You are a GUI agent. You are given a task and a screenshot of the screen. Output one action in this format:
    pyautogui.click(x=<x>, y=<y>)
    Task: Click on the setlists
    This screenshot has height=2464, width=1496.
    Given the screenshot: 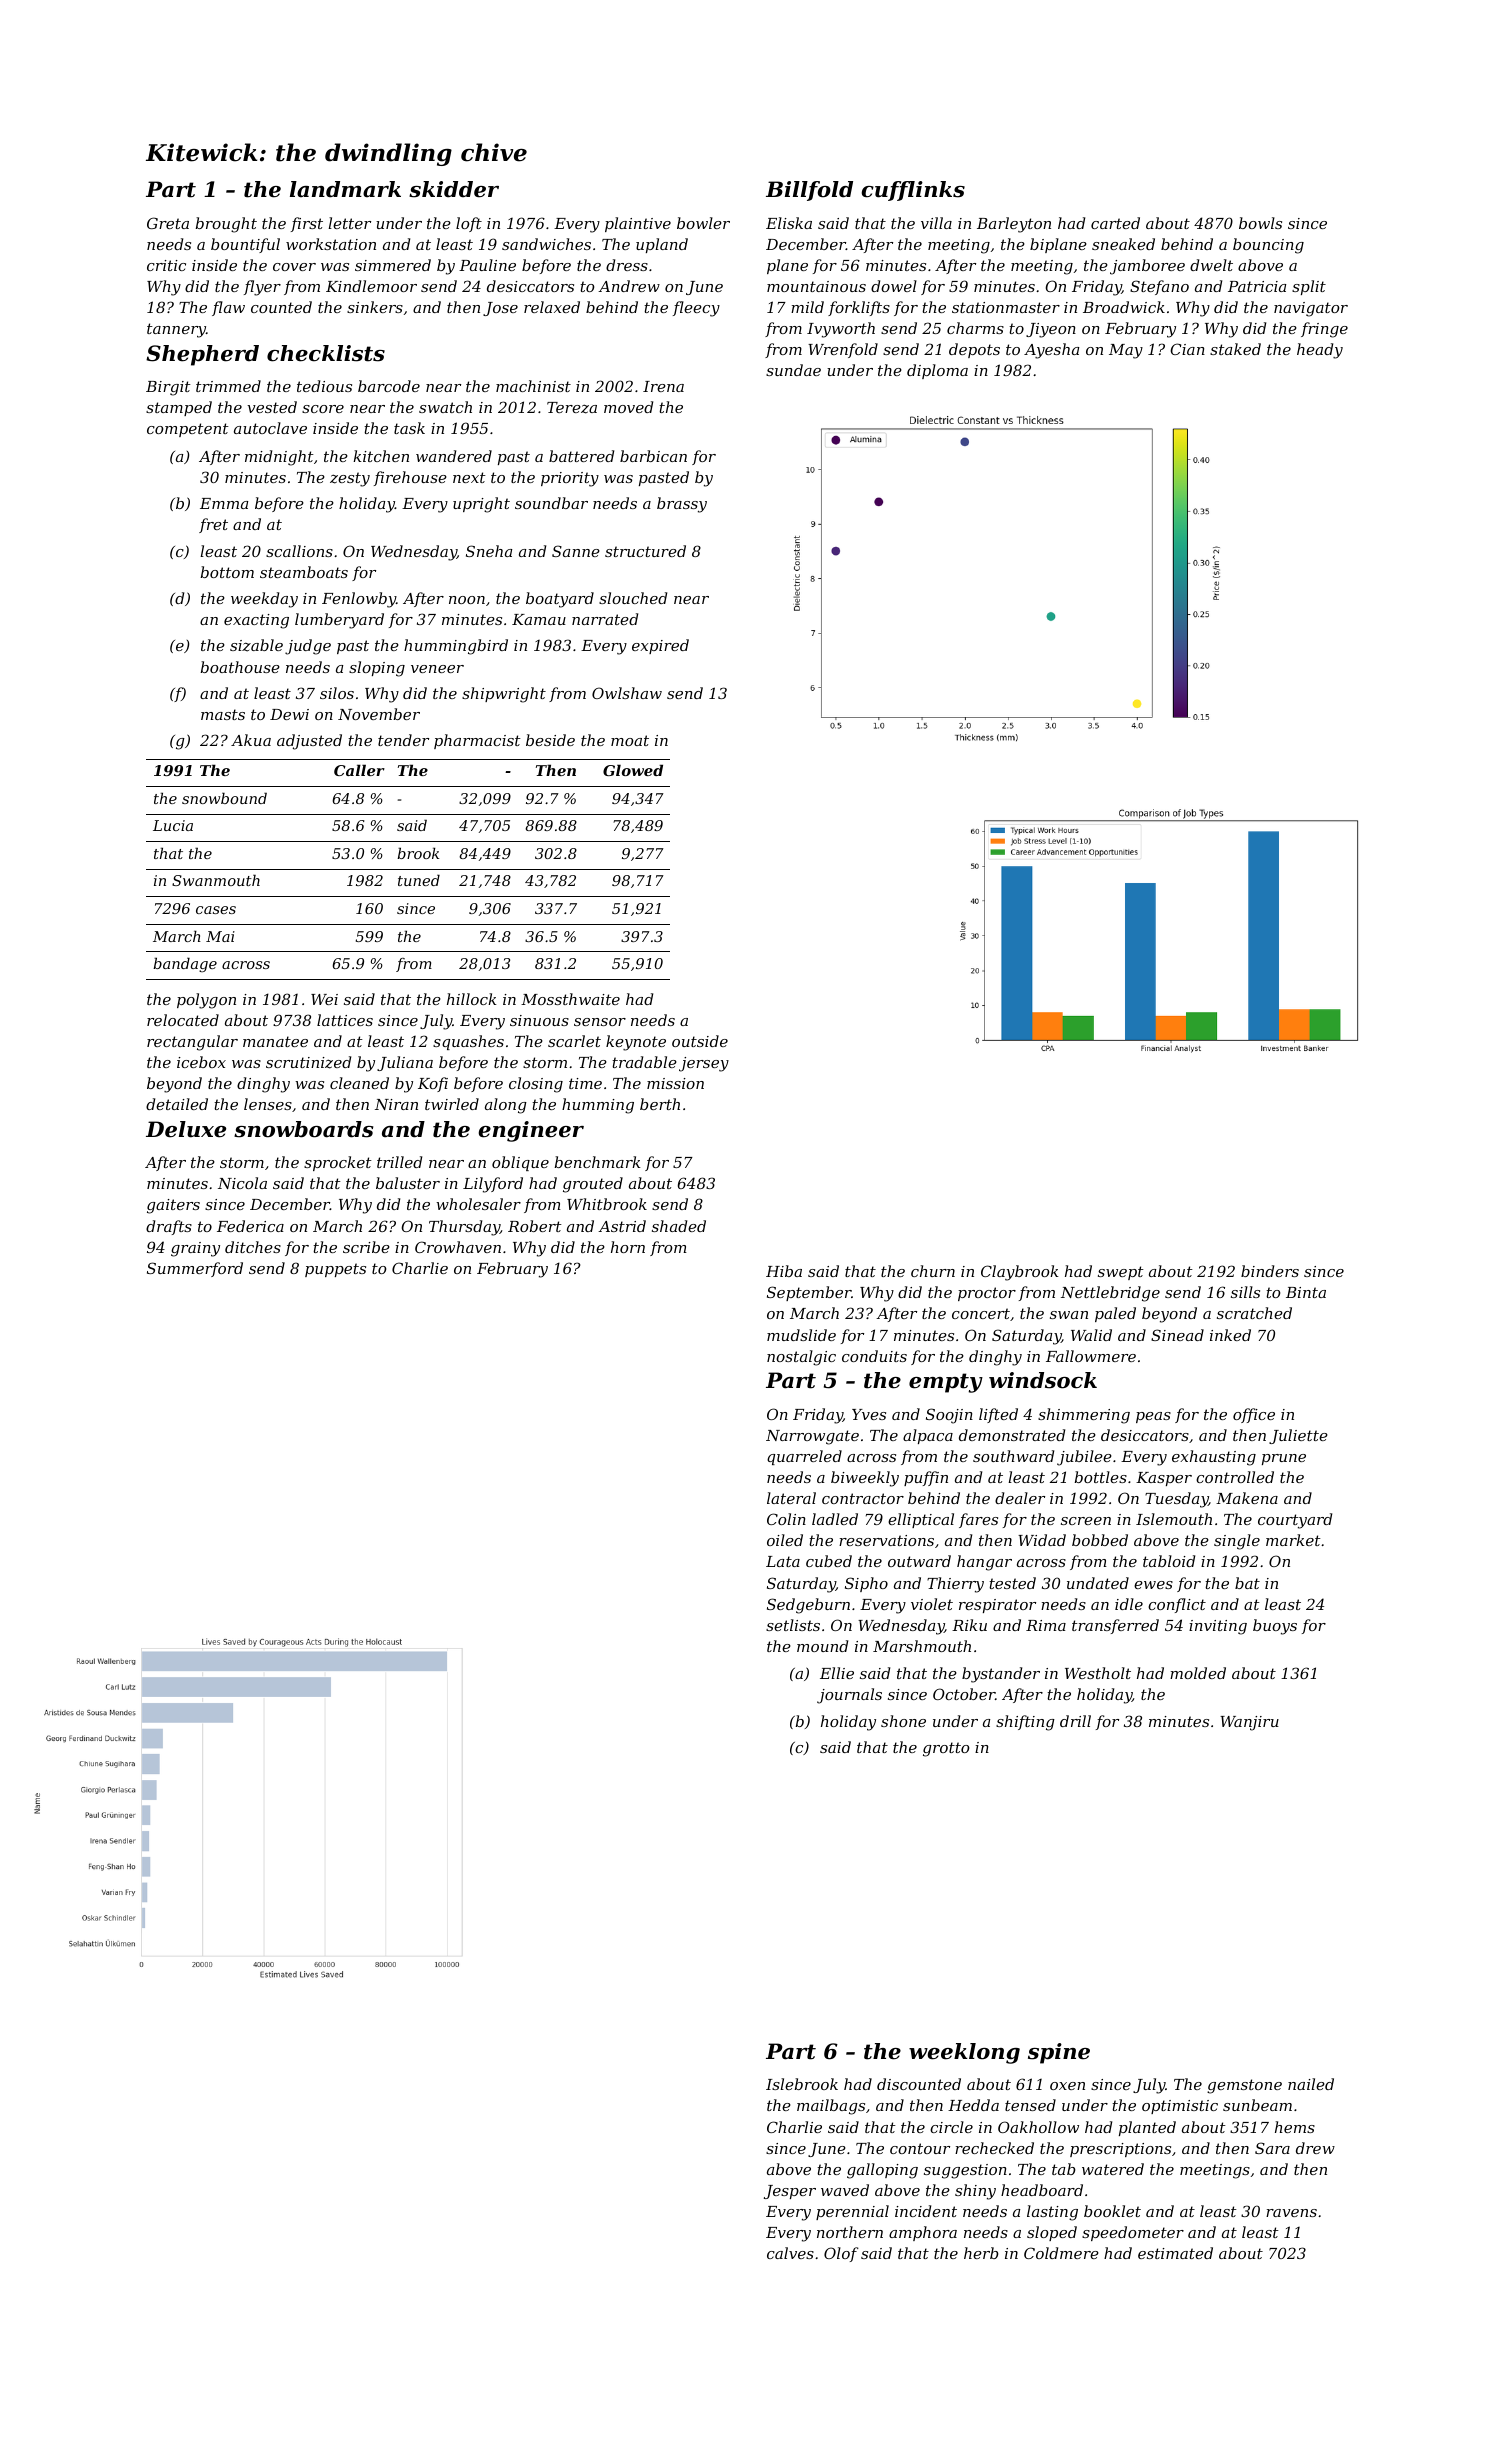 What is the action you would take?
    pyautogui.click(x=793, y=1625)
